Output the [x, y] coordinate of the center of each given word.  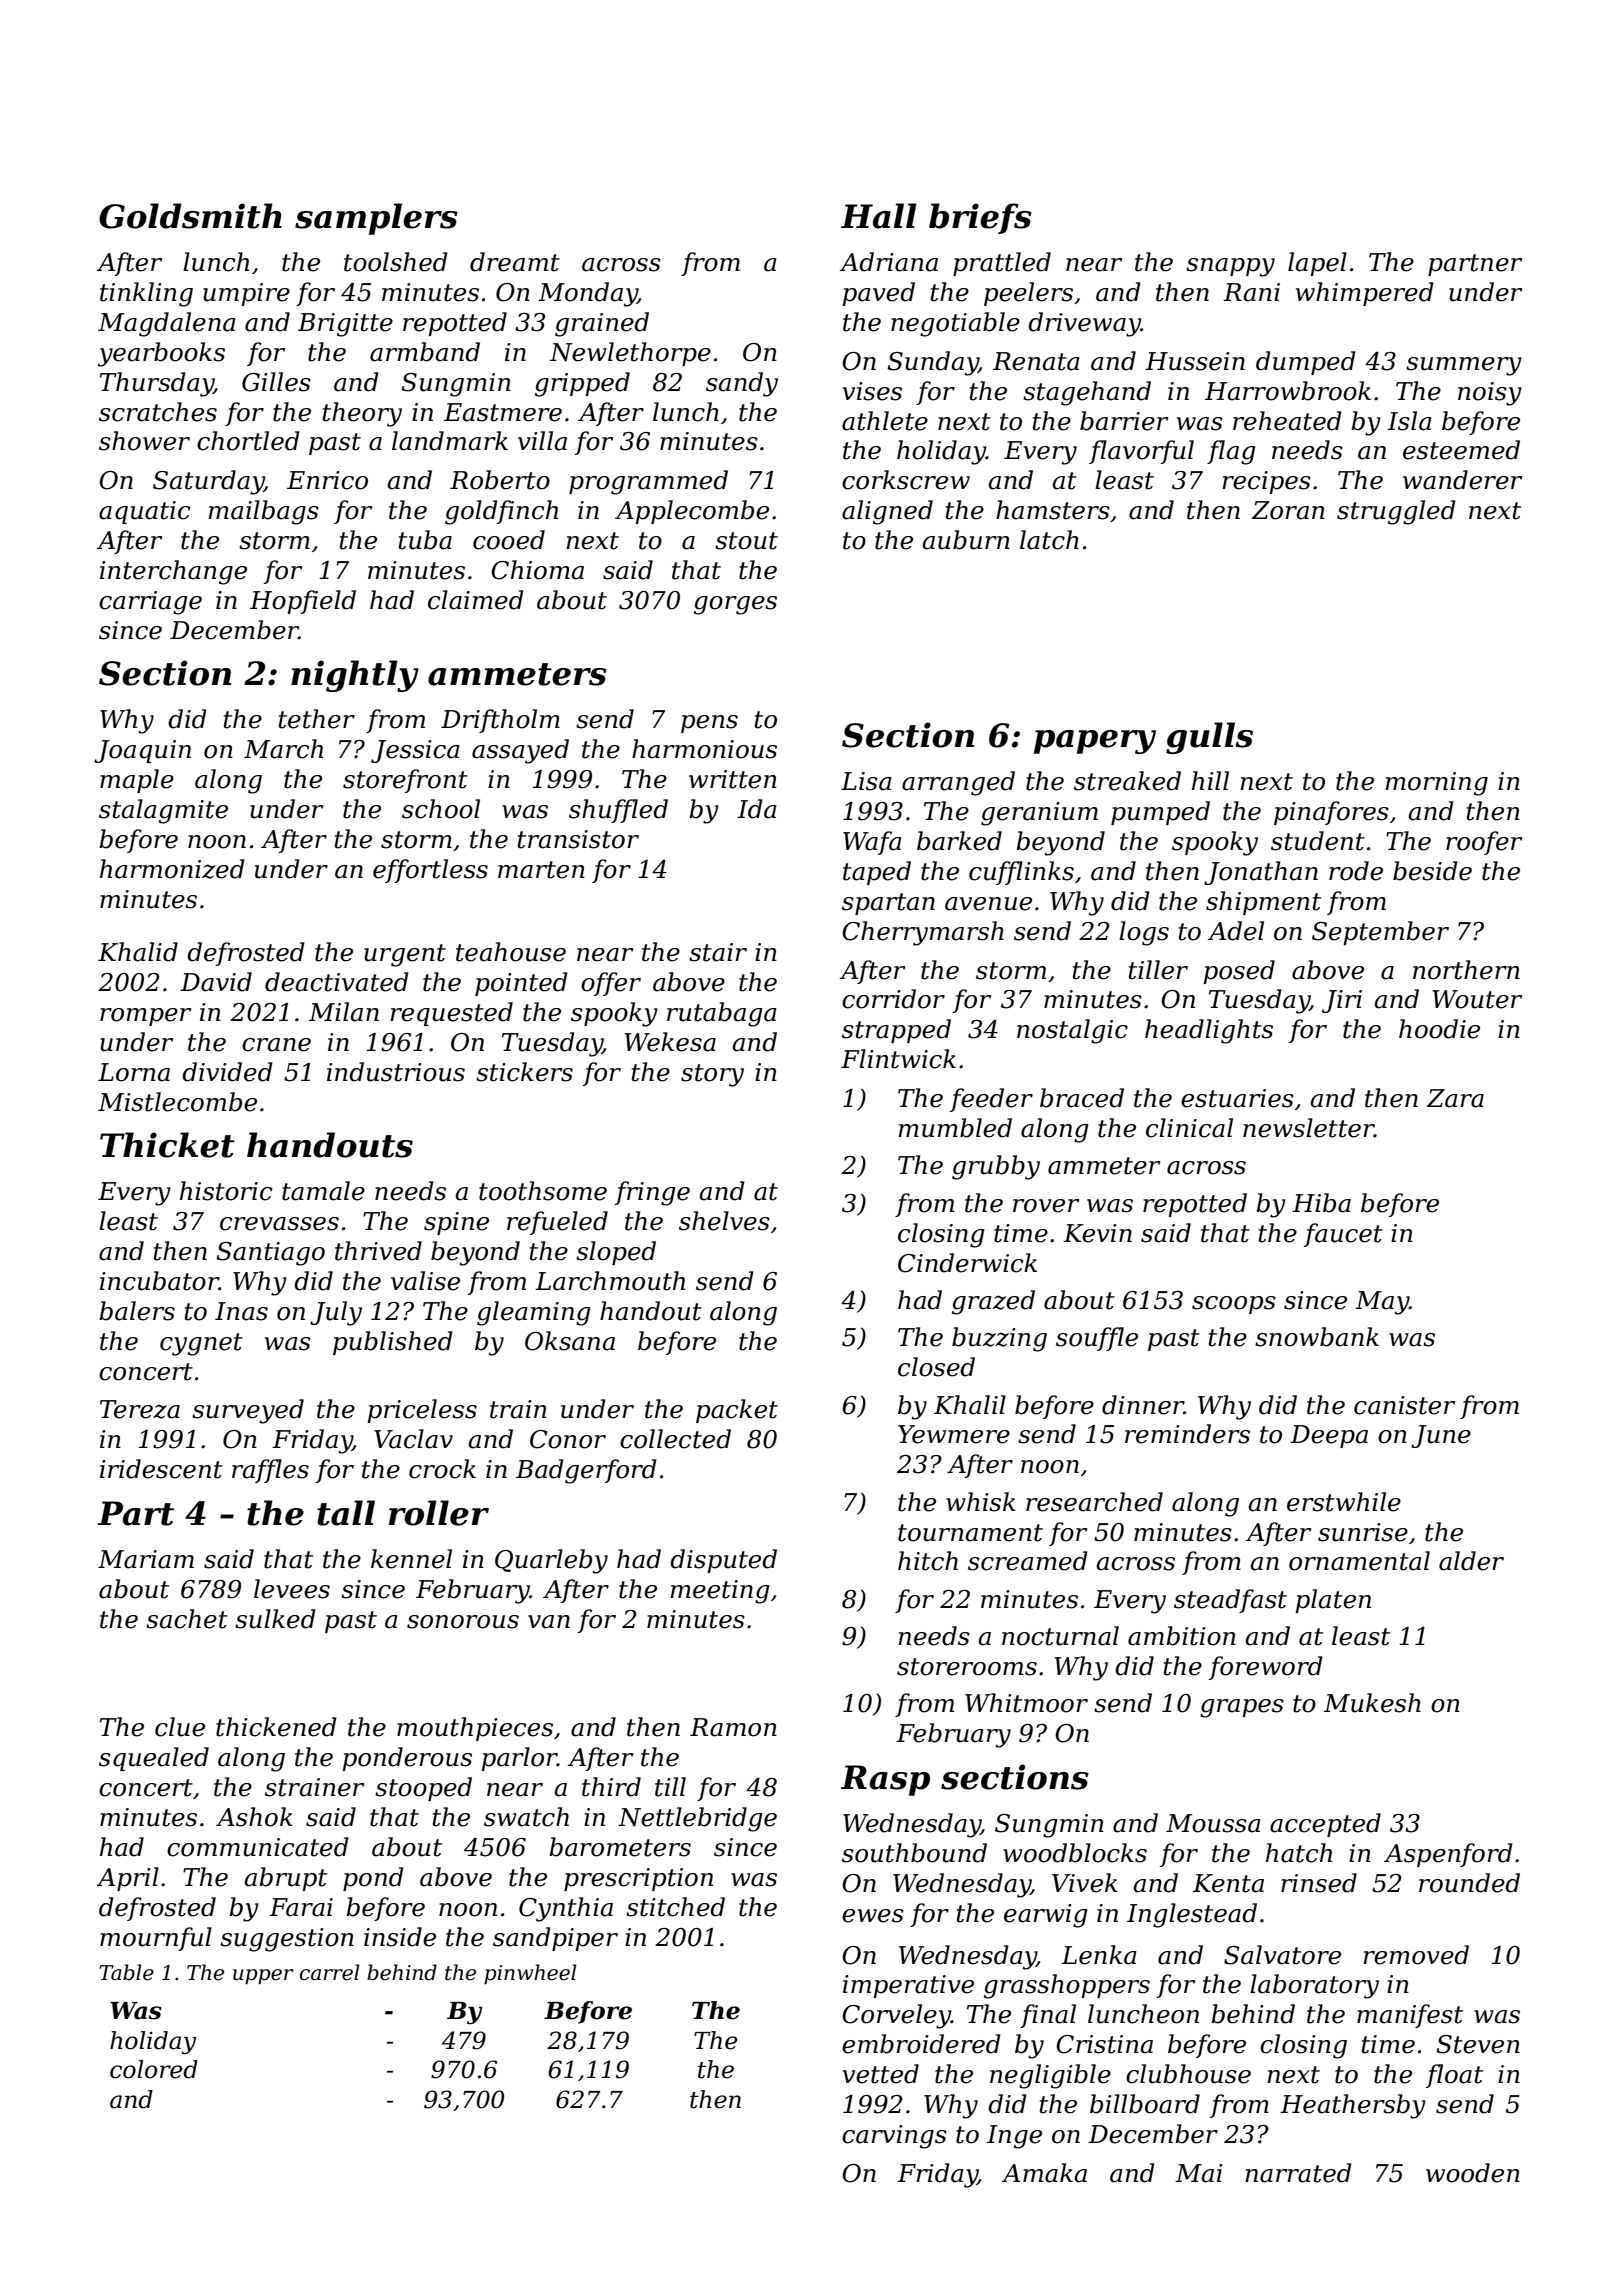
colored [154, 2069]
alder [1471, 1561]
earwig [1046, 1916]
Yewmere [954, 1434]
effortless [430, 871]
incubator [159, 1281]
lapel [1317, 264]
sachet [187, 1619]
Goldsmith [190, 216]
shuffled [618, 811]
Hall [879, 216]
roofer [1484, 843]
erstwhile [1344, 1502]
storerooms [967, 1667]
